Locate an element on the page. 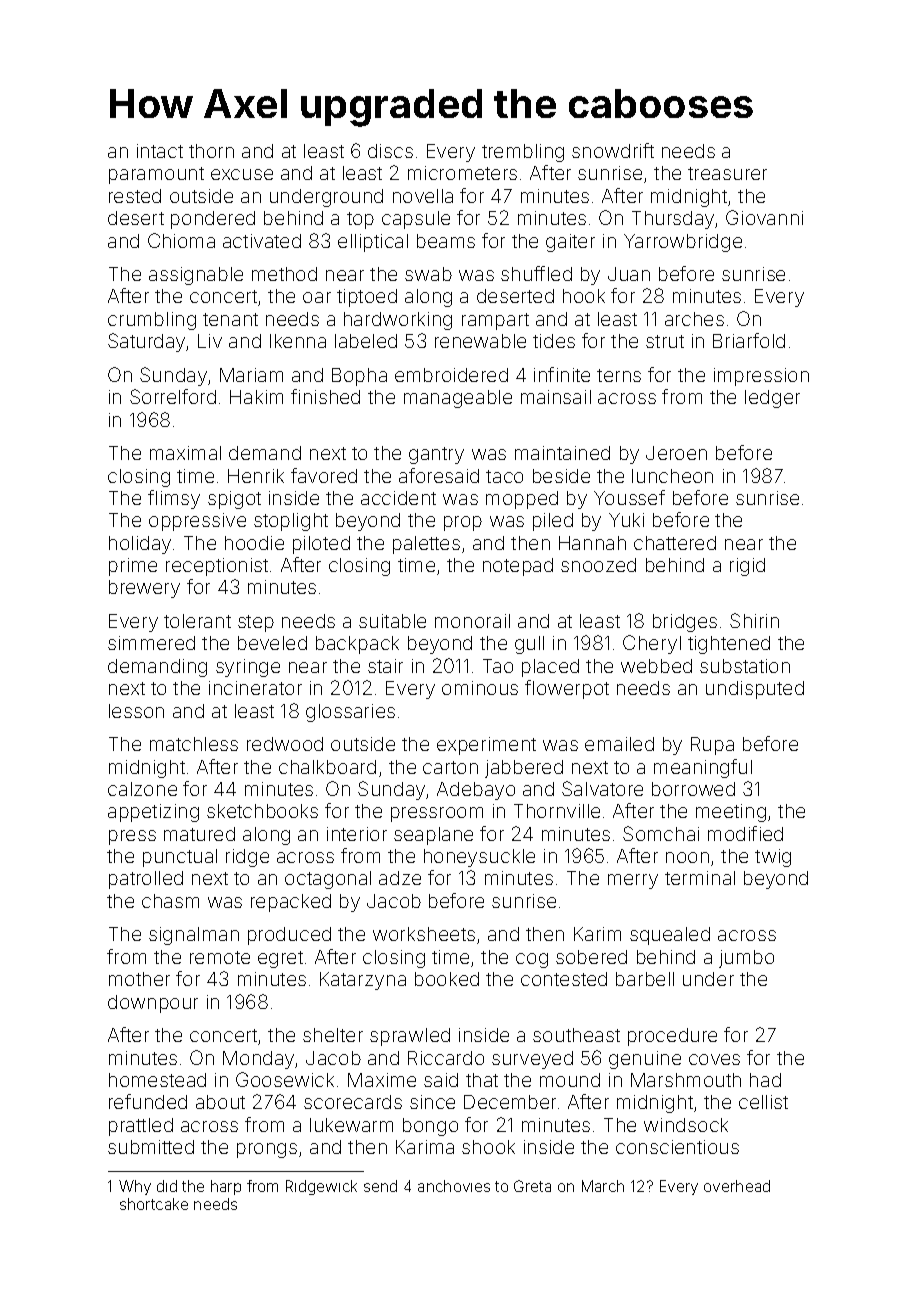  trembling is located at coordinates (523, 153).
